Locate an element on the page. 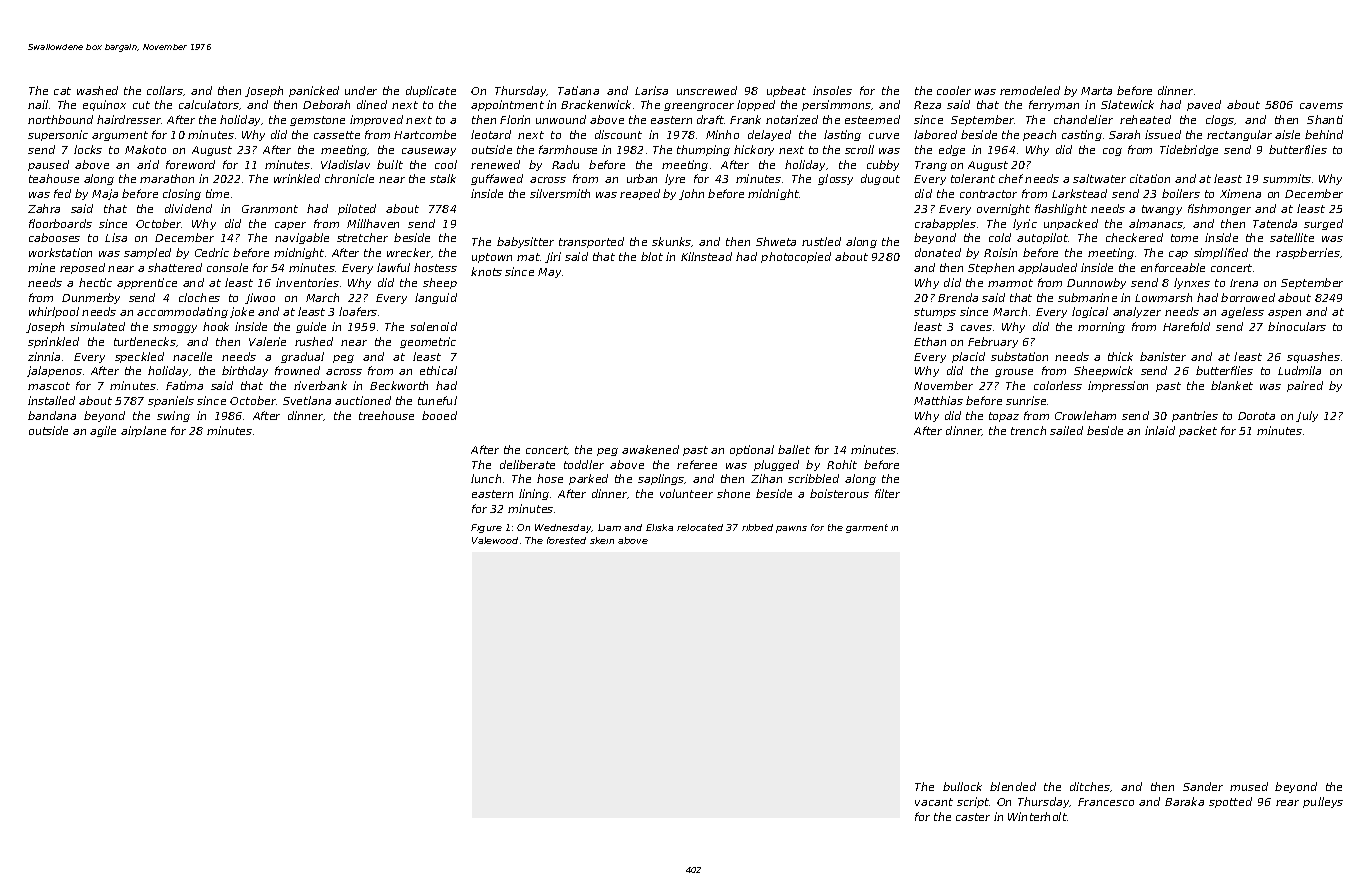  solenoid is located at coordinates (433, 326).
